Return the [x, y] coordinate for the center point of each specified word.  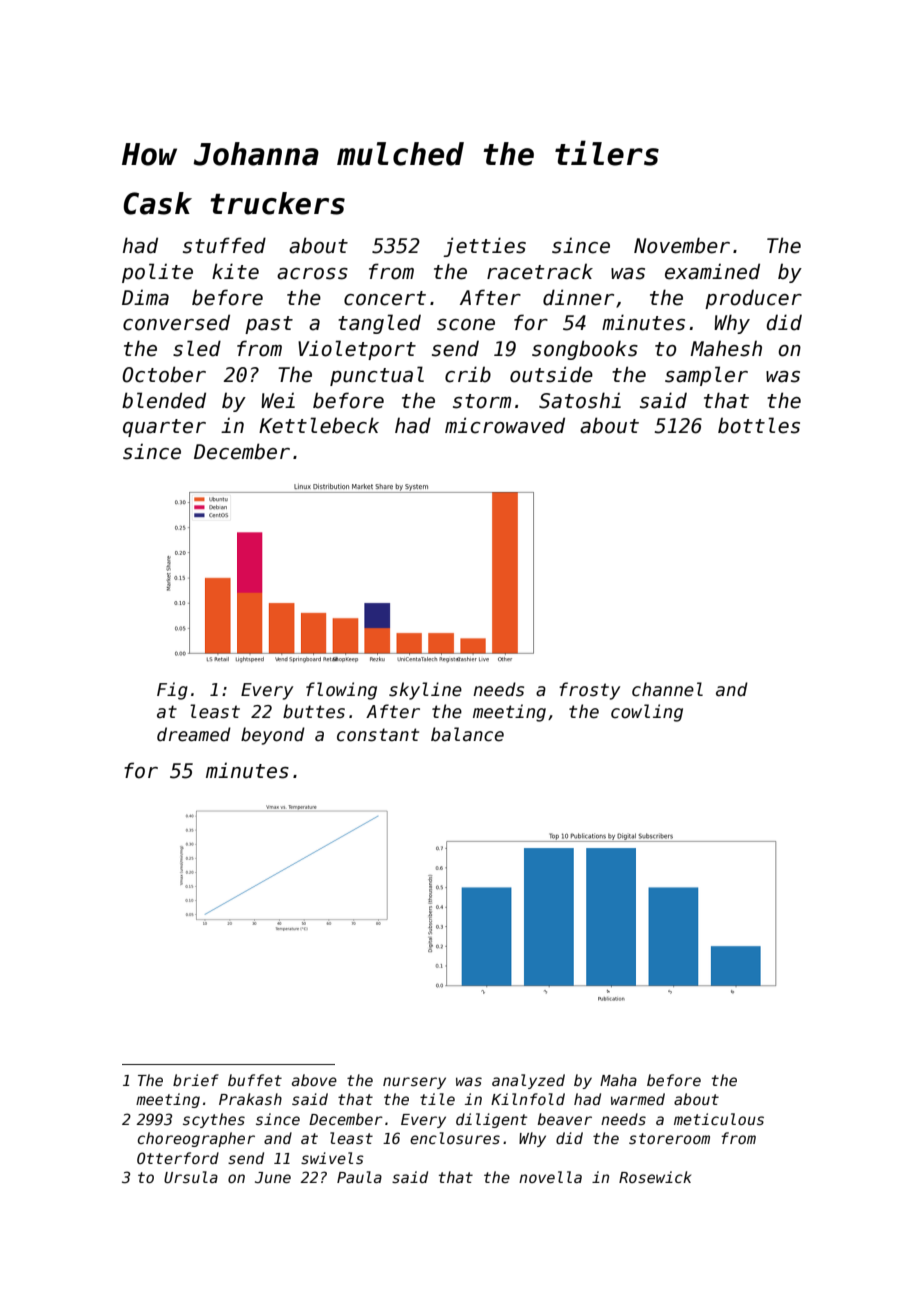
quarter [164, 428]
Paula [359, 1177]
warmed [638, 1099]
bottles [759, 425]
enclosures [455, 1138]
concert [385, 298]
